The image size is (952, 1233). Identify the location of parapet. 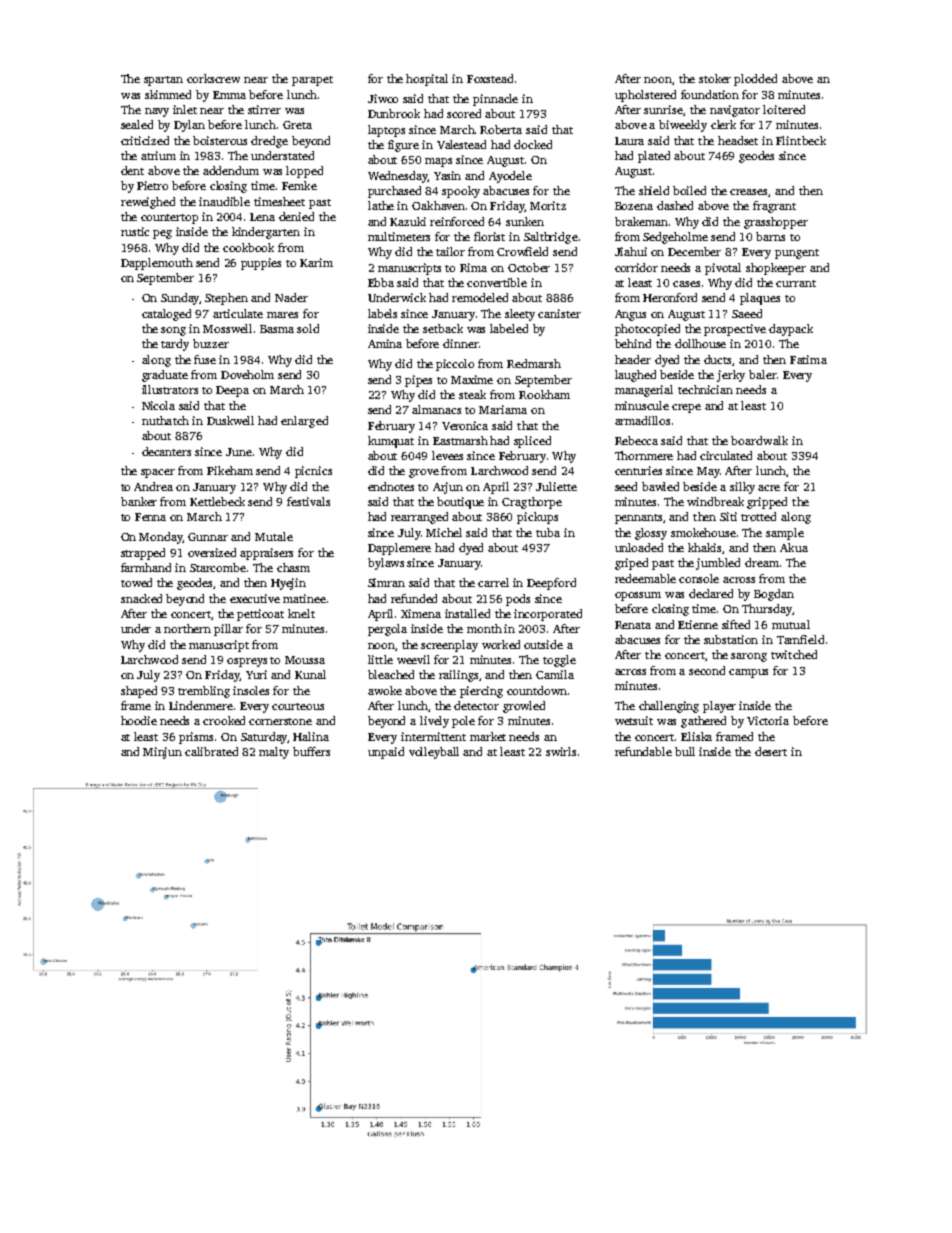
(312, 81).
